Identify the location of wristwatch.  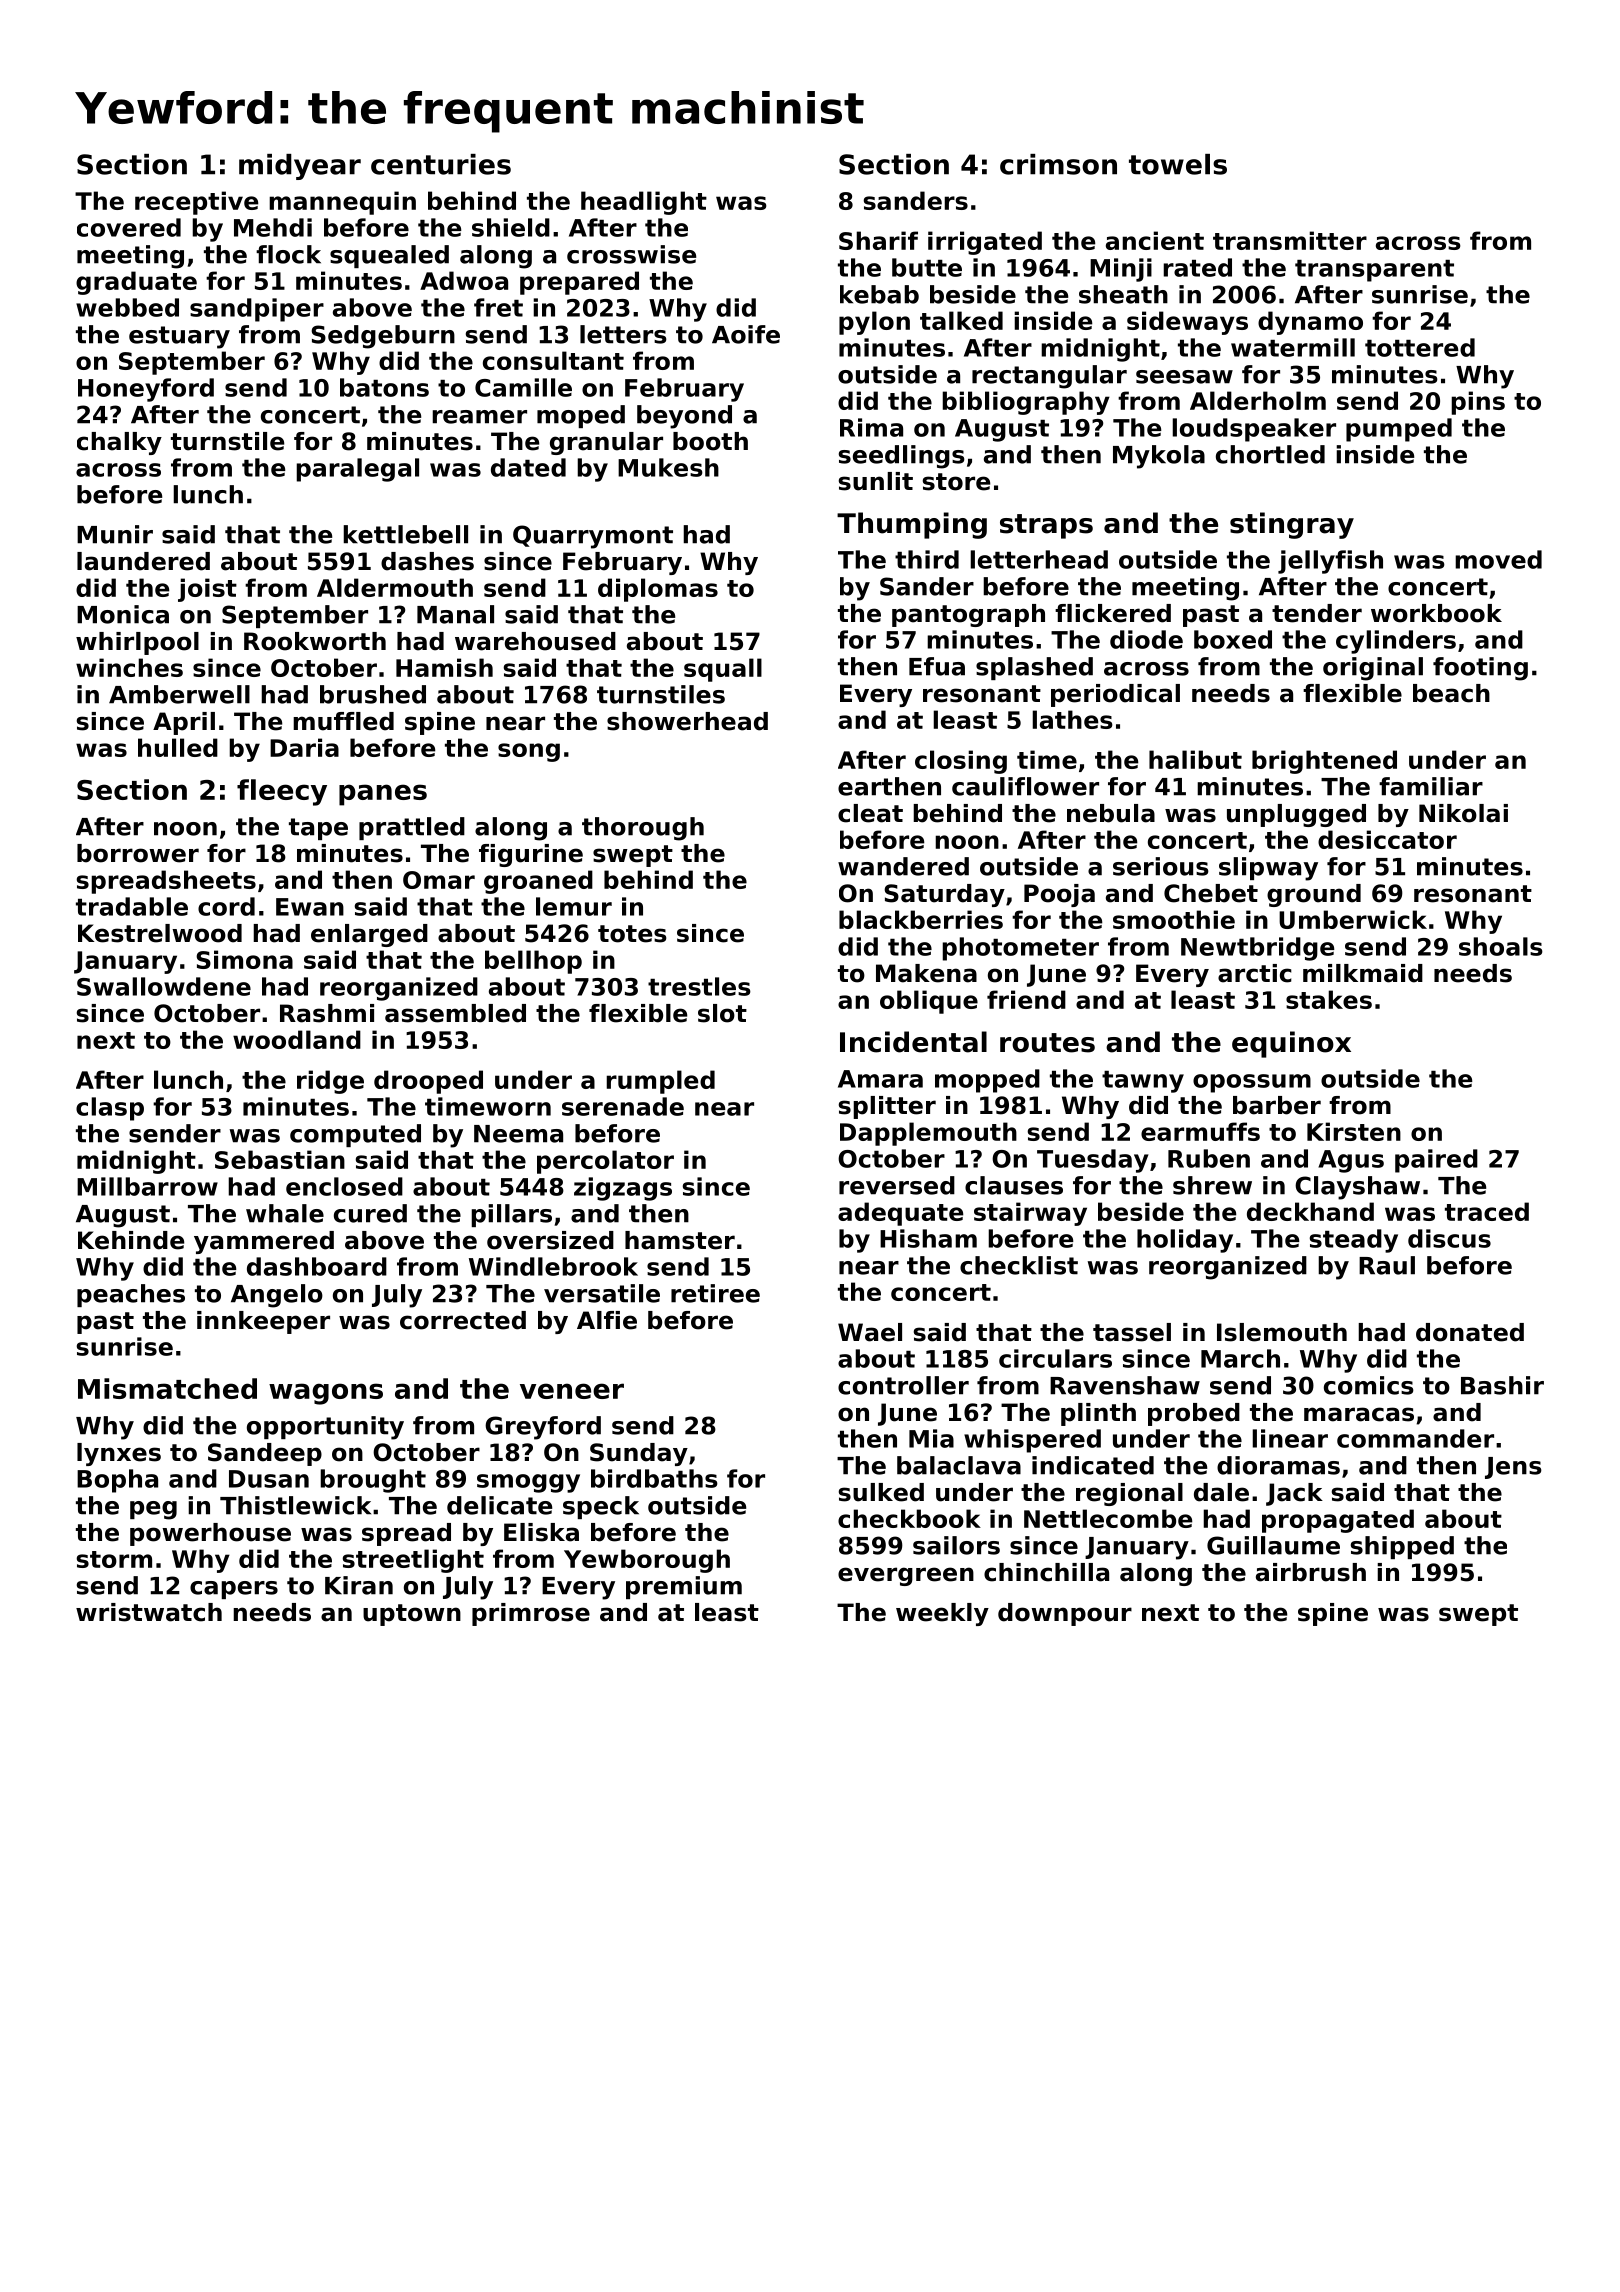
(149, 1612).
